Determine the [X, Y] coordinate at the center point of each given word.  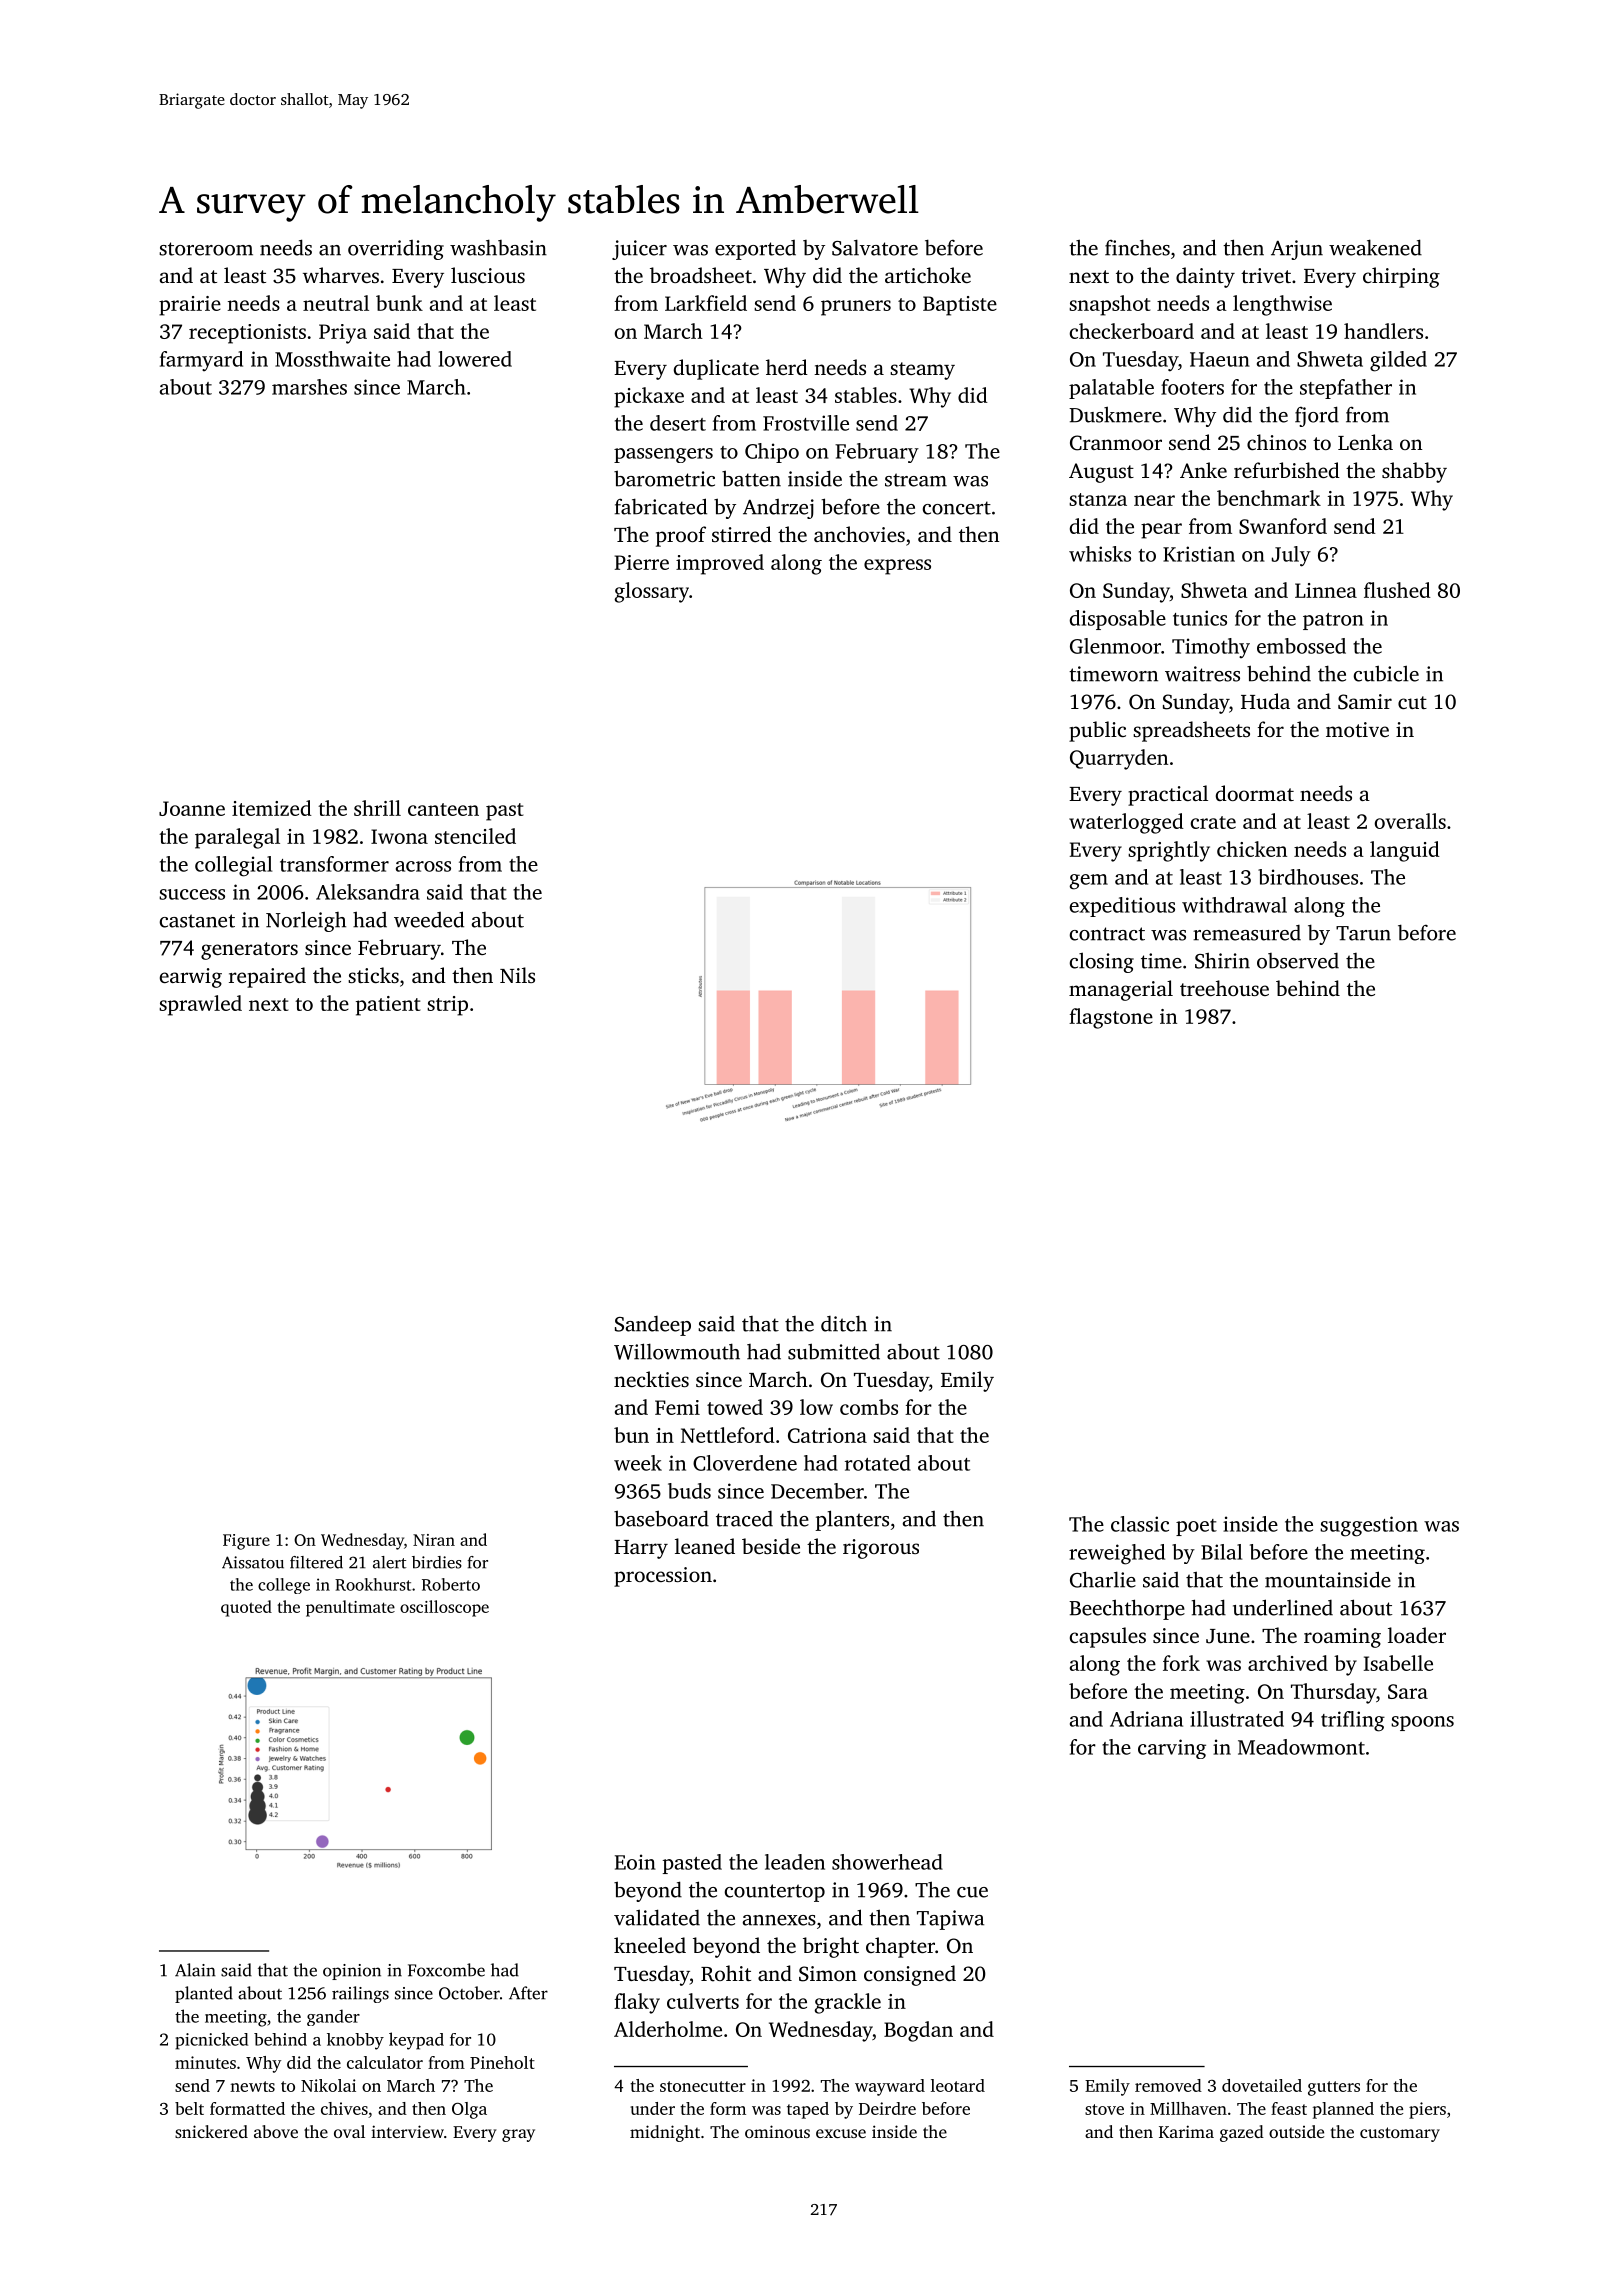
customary [1400, 2134]
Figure [246, 1542]
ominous [777, 2131]
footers [1192, 387]
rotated [878, 1463]
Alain [195, 1970]
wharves [341, 275]
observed [1298, 961]
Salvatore [875, 247]
